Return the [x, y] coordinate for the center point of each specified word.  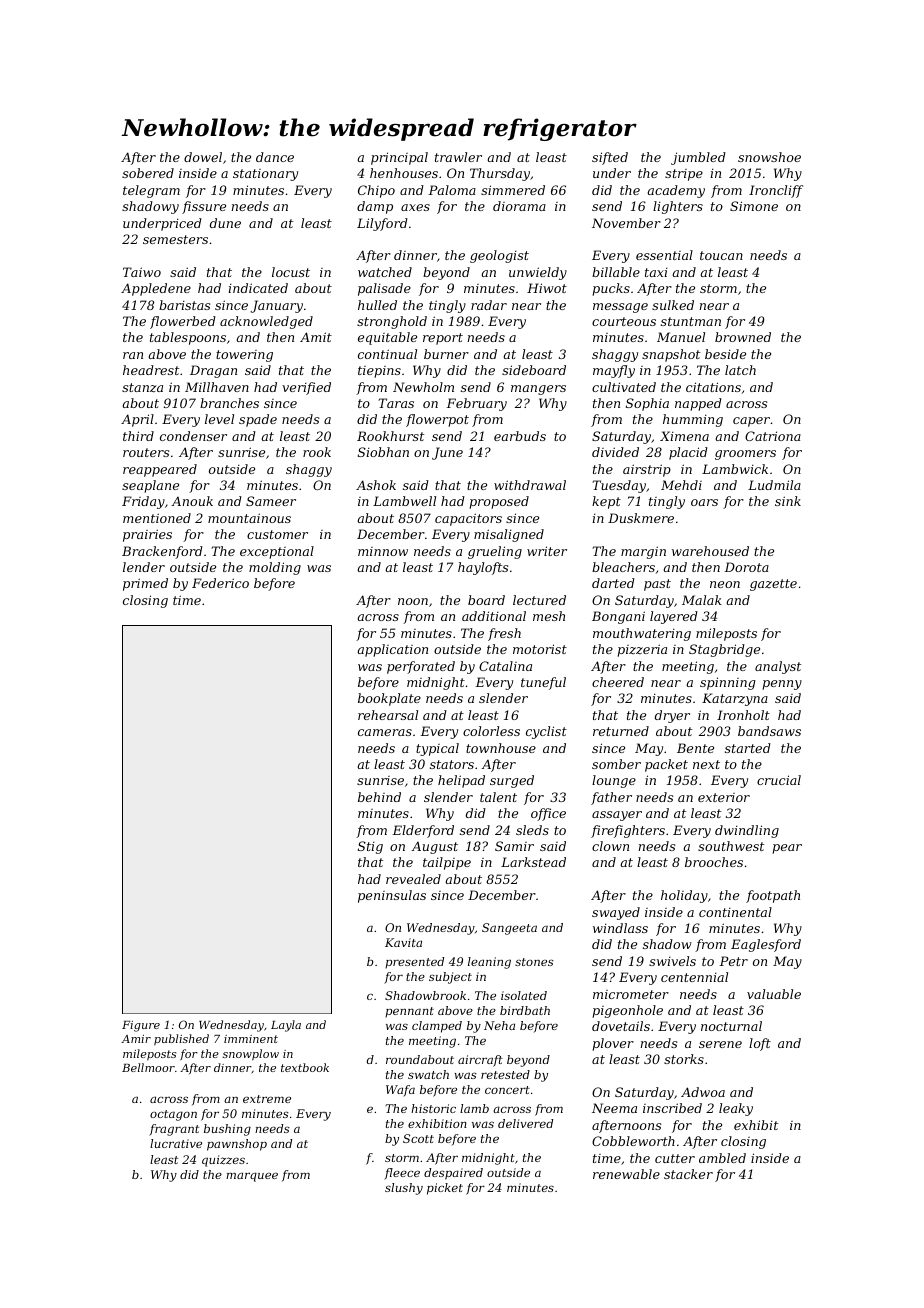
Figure [141, 1026]
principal [399, 158]
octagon [173, 1115]
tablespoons [188, 338]
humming [693, 420]
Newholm [423, 387]
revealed [413, 879]
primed [145, 584]
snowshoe [769, 157]
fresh [504, 634]
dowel [203, 157]
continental [735, 912]
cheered [618, 682]
